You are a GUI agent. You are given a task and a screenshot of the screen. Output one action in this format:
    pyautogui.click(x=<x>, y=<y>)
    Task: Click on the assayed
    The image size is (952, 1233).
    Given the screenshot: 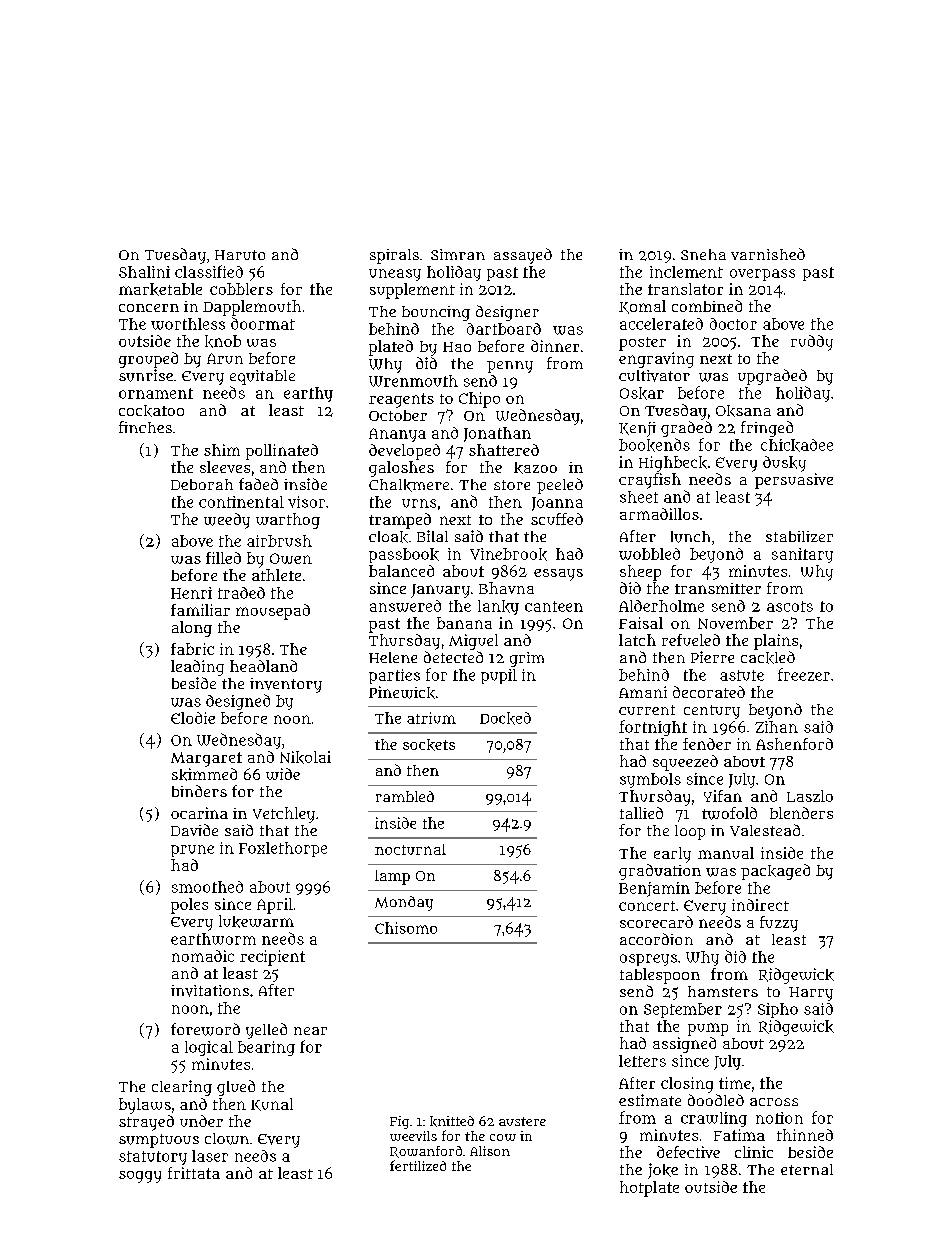 What is the action you would take?
    pyautogui.click(x=523, y=256)
